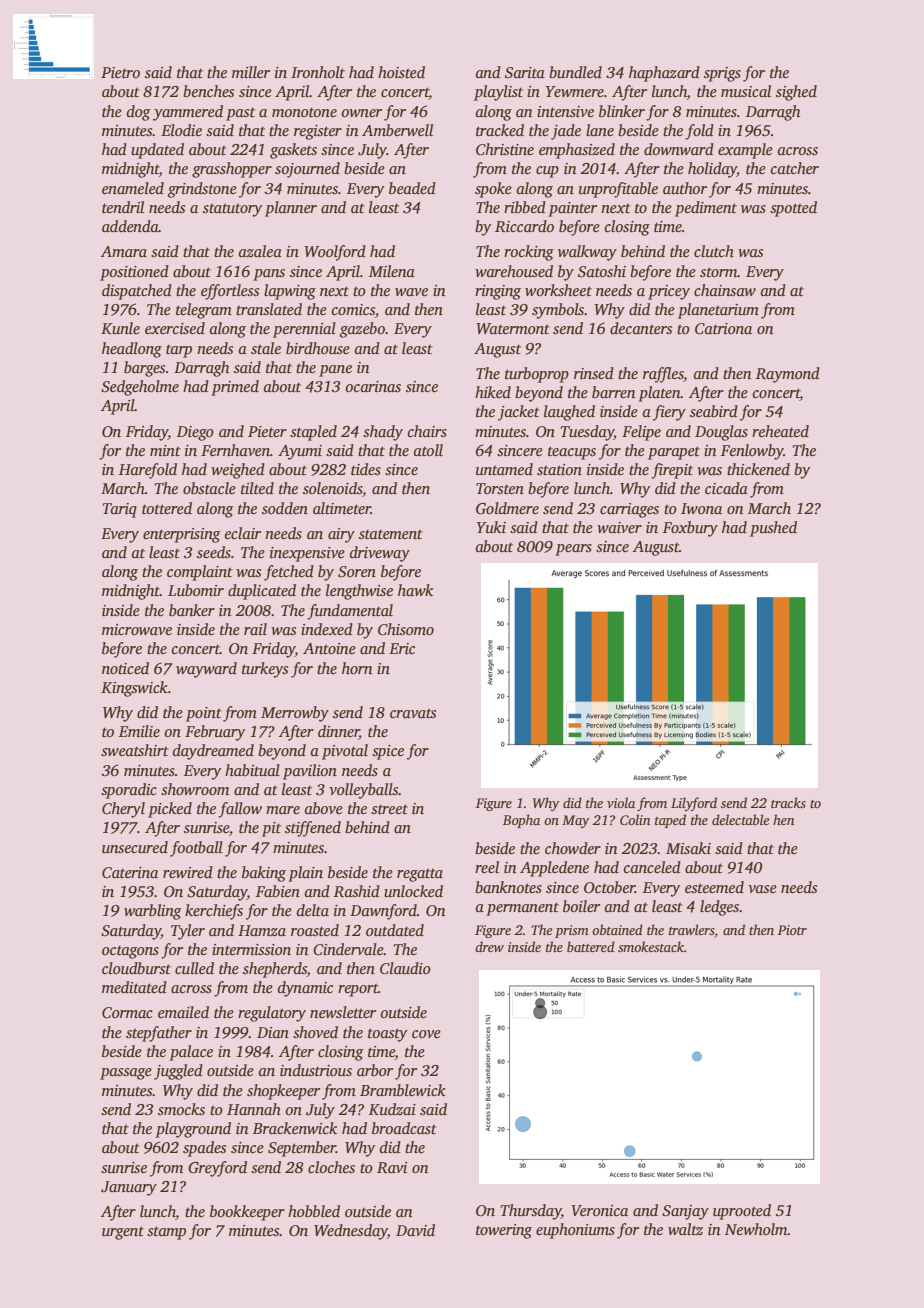 This page has height=1308, width=924. I want to click on Amberwell, so click(397, 130).
